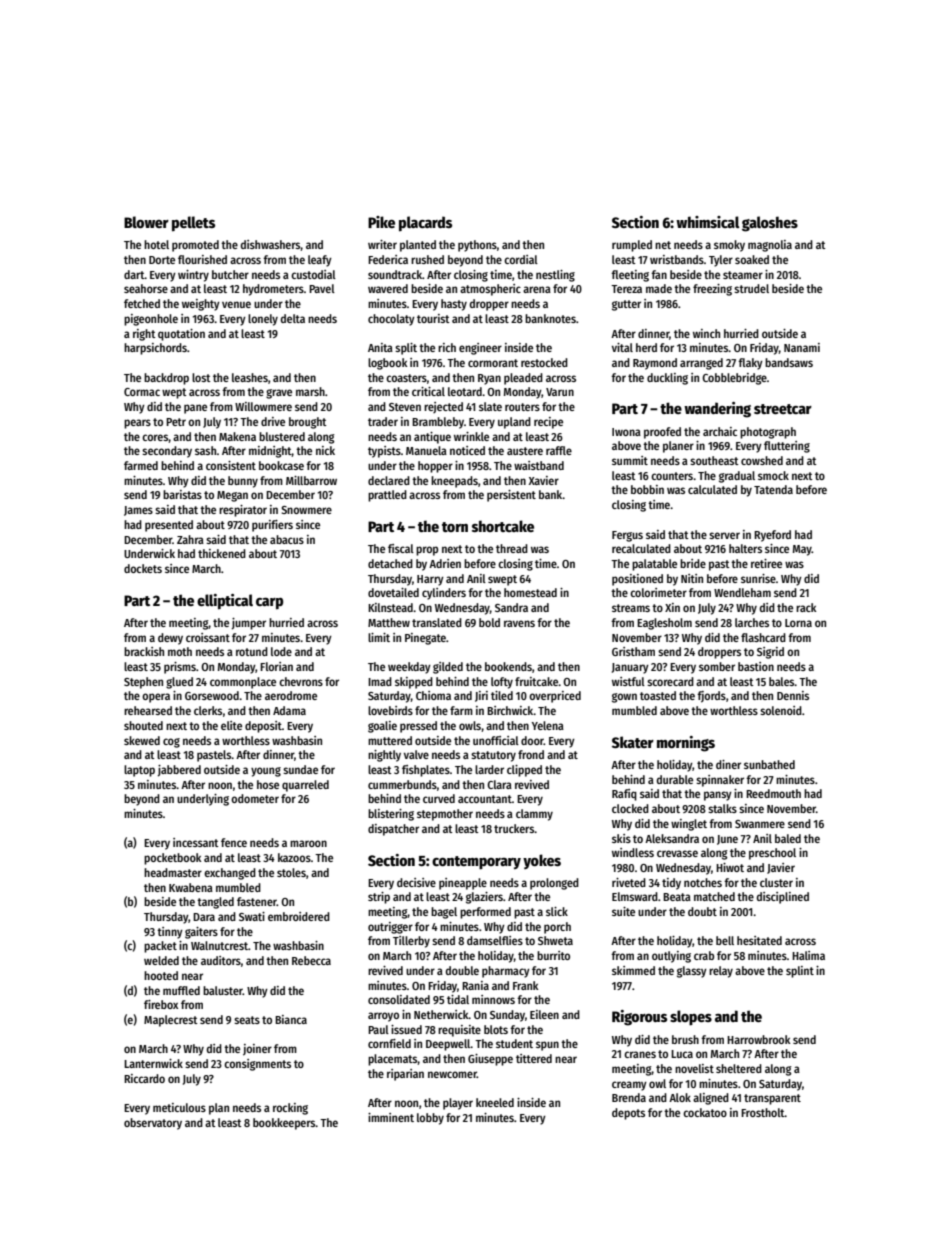 The height and width of the document is (1233, 952). I want to click on observatory, so click(153, 1124).
